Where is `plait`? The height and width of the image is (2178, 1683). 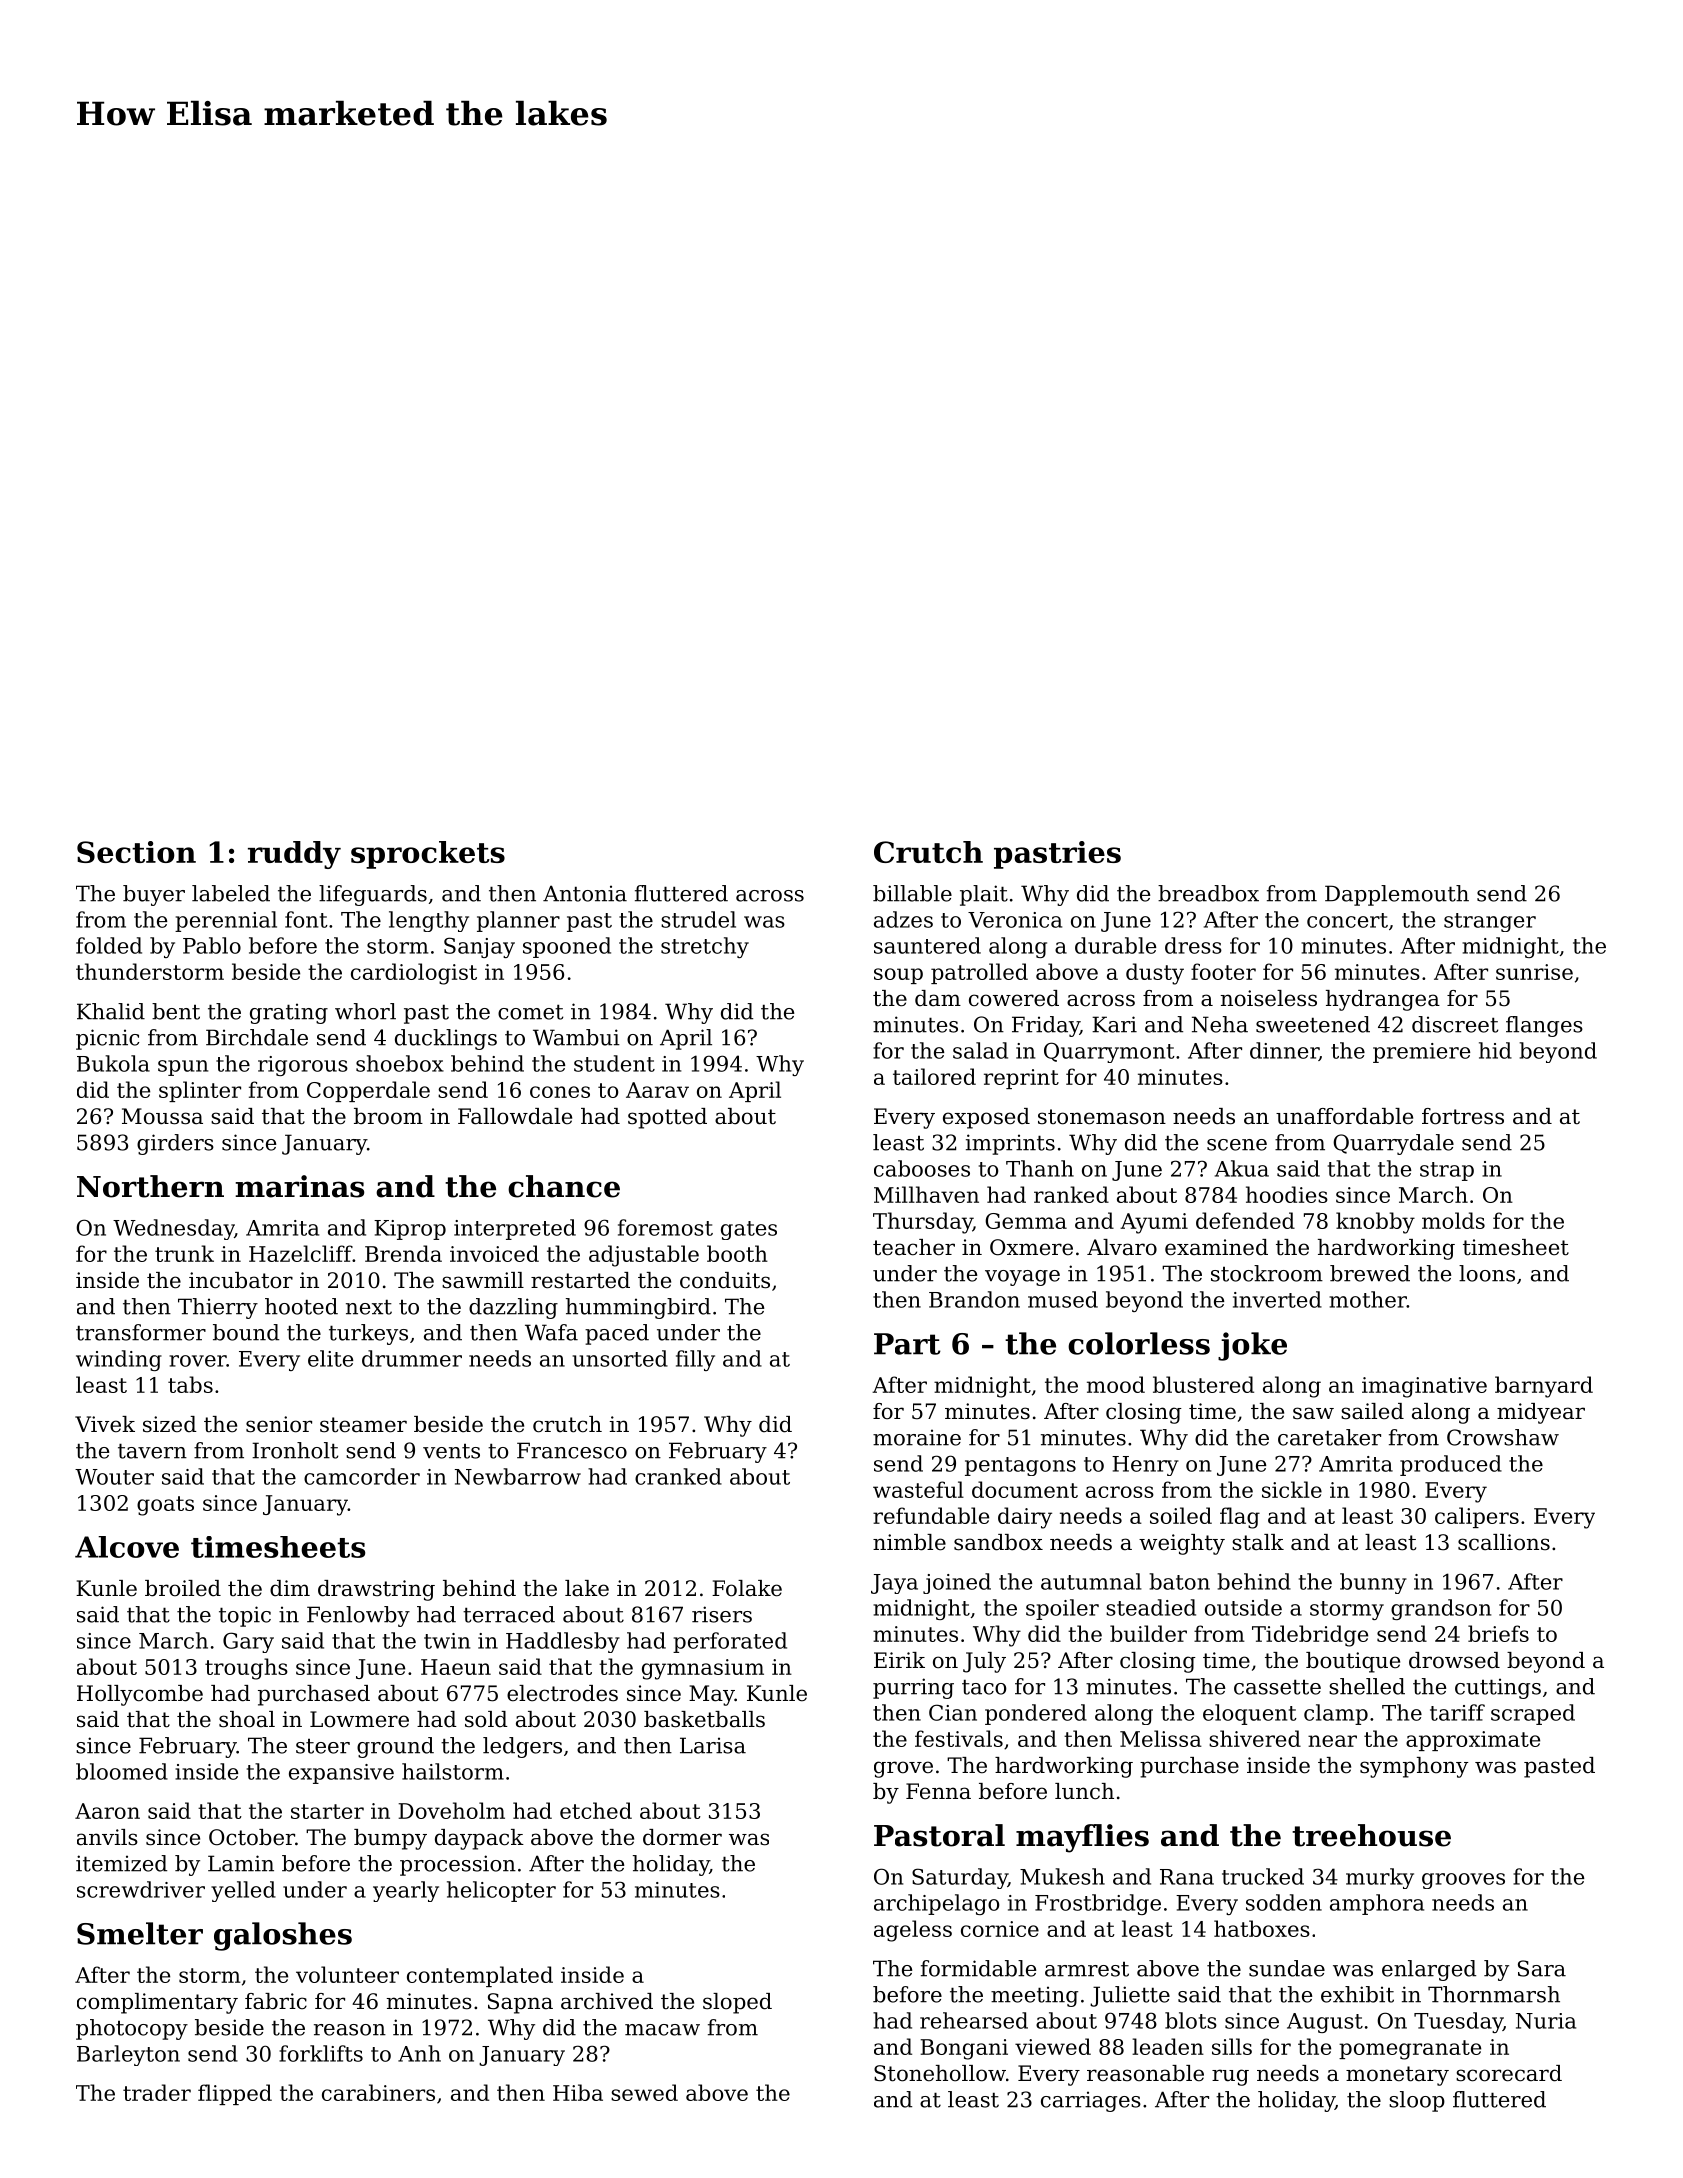
plait is located at coordinates (984, 895).
